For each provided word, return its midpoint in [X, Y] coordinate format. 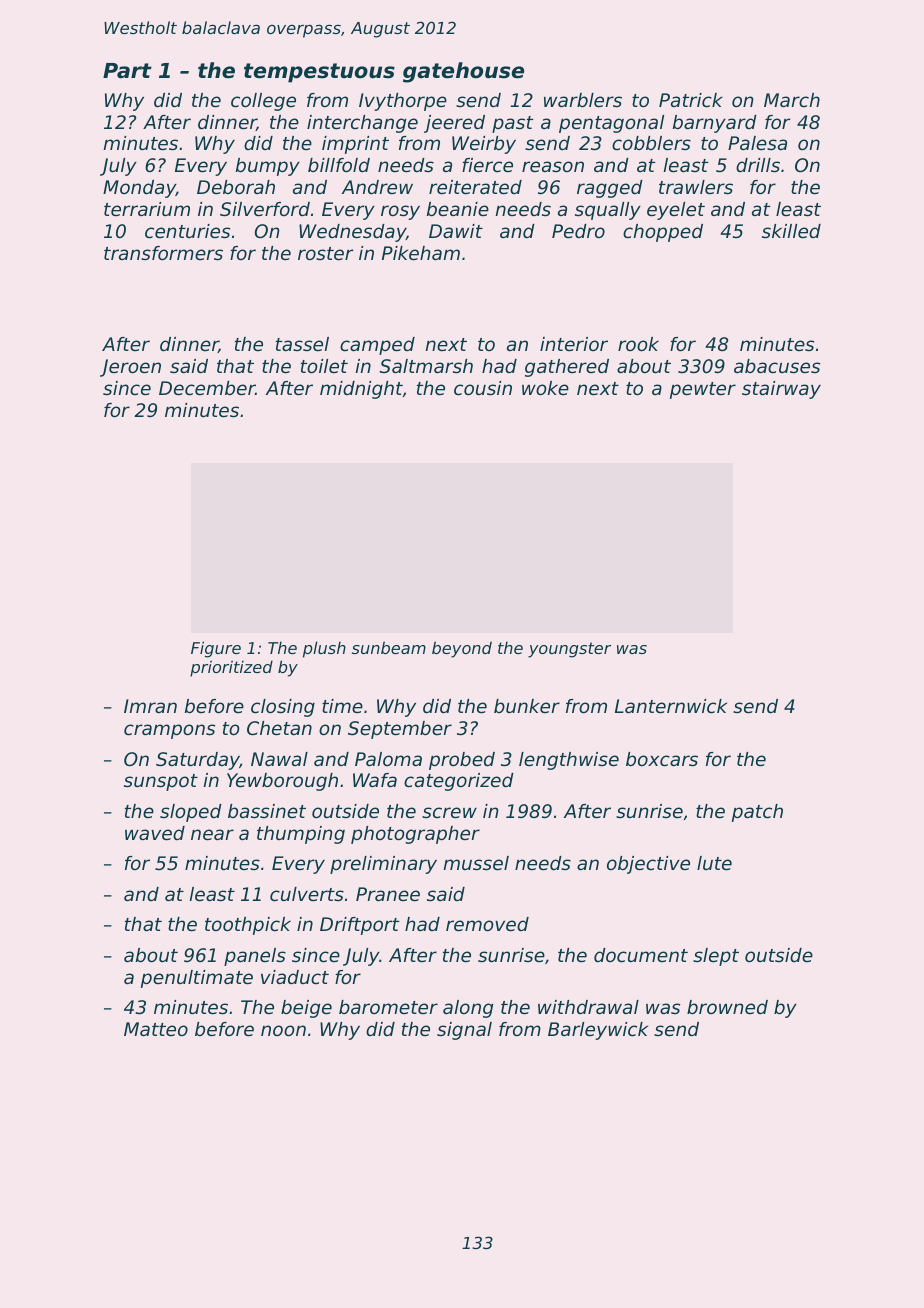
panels [255, 957]
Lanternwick [671, 706]
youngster [569, 650]
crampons [169, 731]
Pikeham [421, 253]
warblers [583, 100]
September [400, 730]
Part [127, 70]
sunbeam [389, 647]
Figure [216, 649]
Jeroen [130, 368]
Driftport [359, 926]
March [792, 100]
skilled [791, 231]
